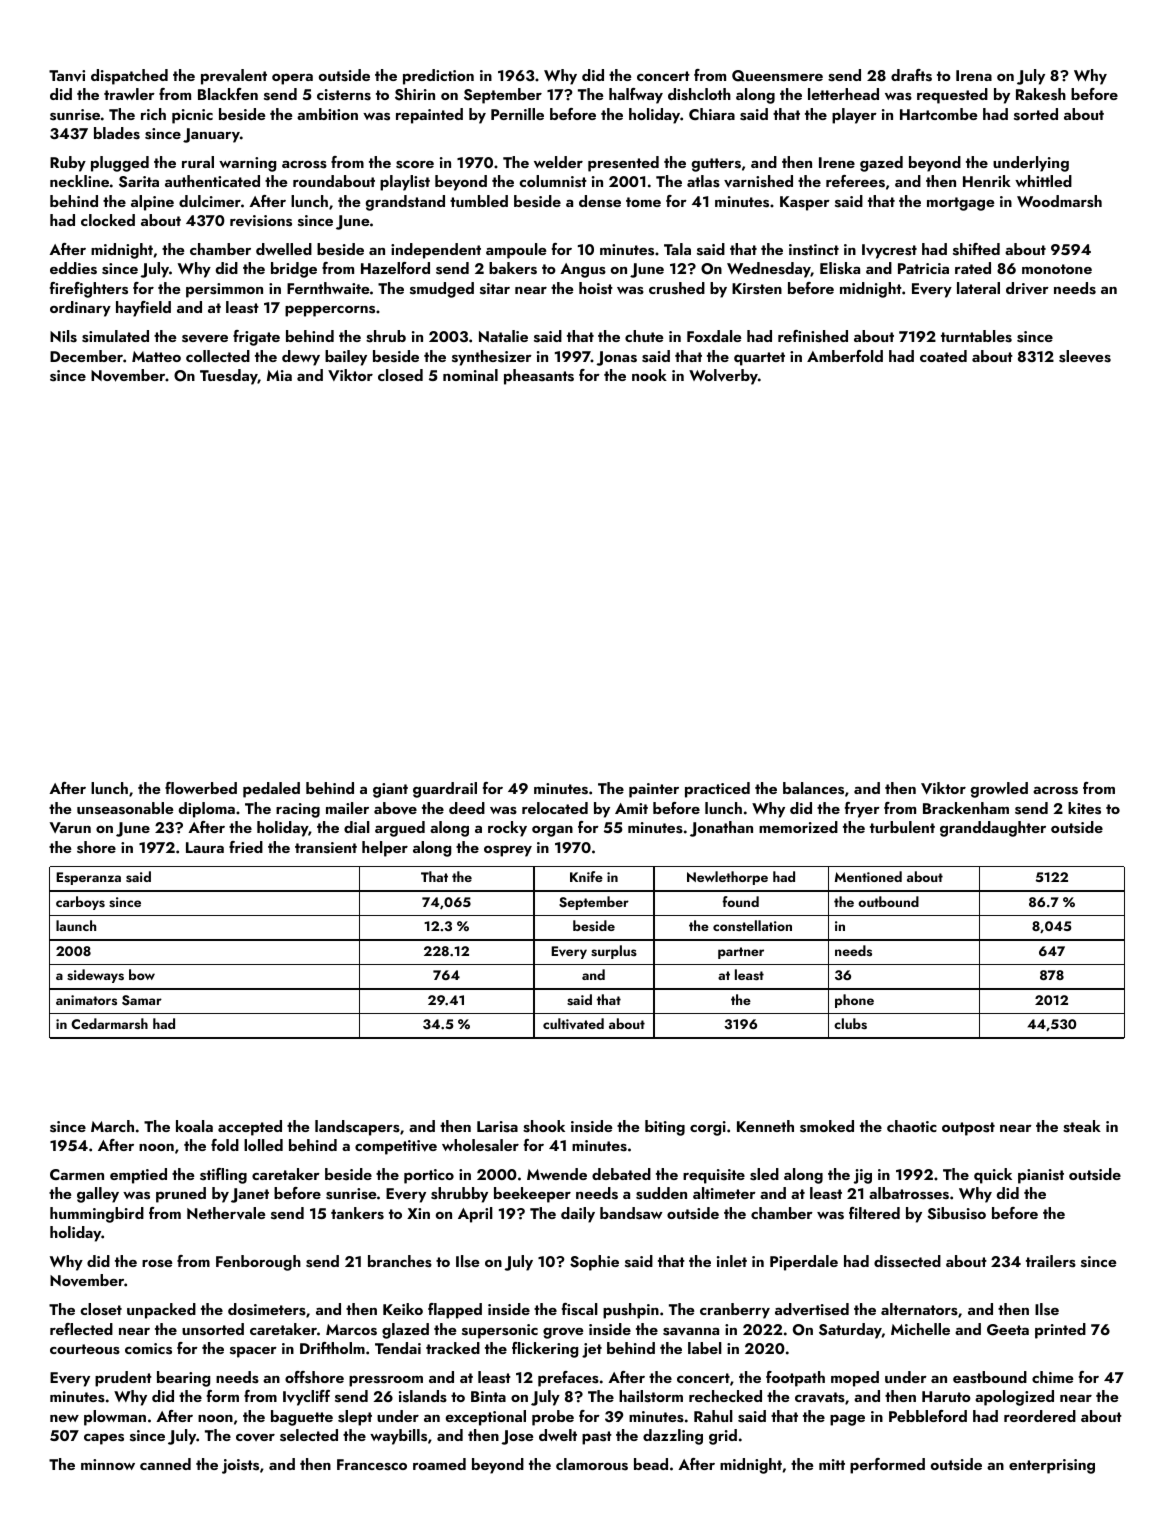 Image resolution: width=1174 pixels, height=1520 pixels. I want to click on balances, so click(813, 788).
